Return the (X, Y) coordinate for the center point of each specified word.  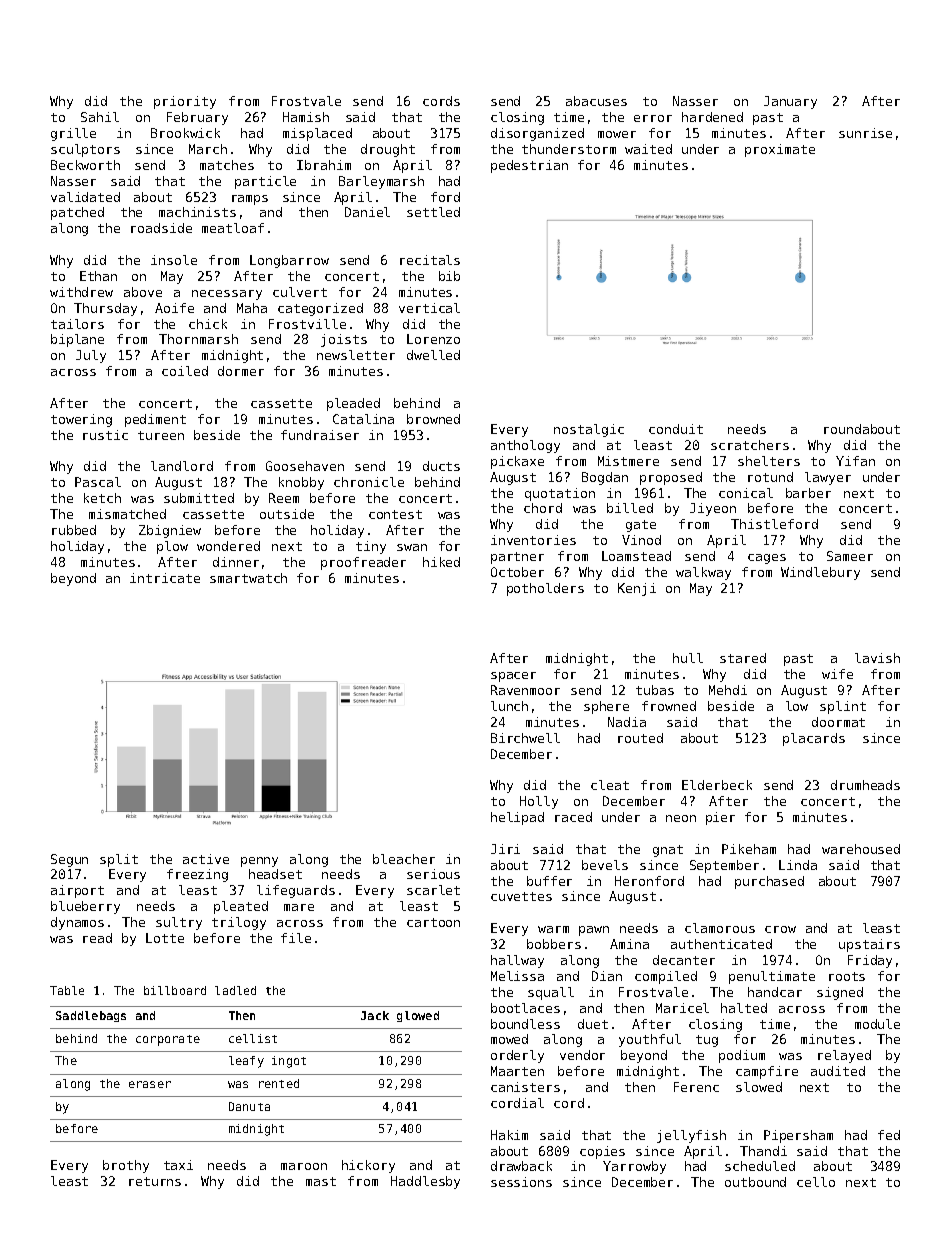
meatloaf (233, 228)
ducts (441, 466)
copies (602, 1152)
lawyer (828, 478)
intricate (165, 578)
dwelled (433, 355)
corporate (168, 1040)
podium (742, 1056)
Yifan (855, 461)
